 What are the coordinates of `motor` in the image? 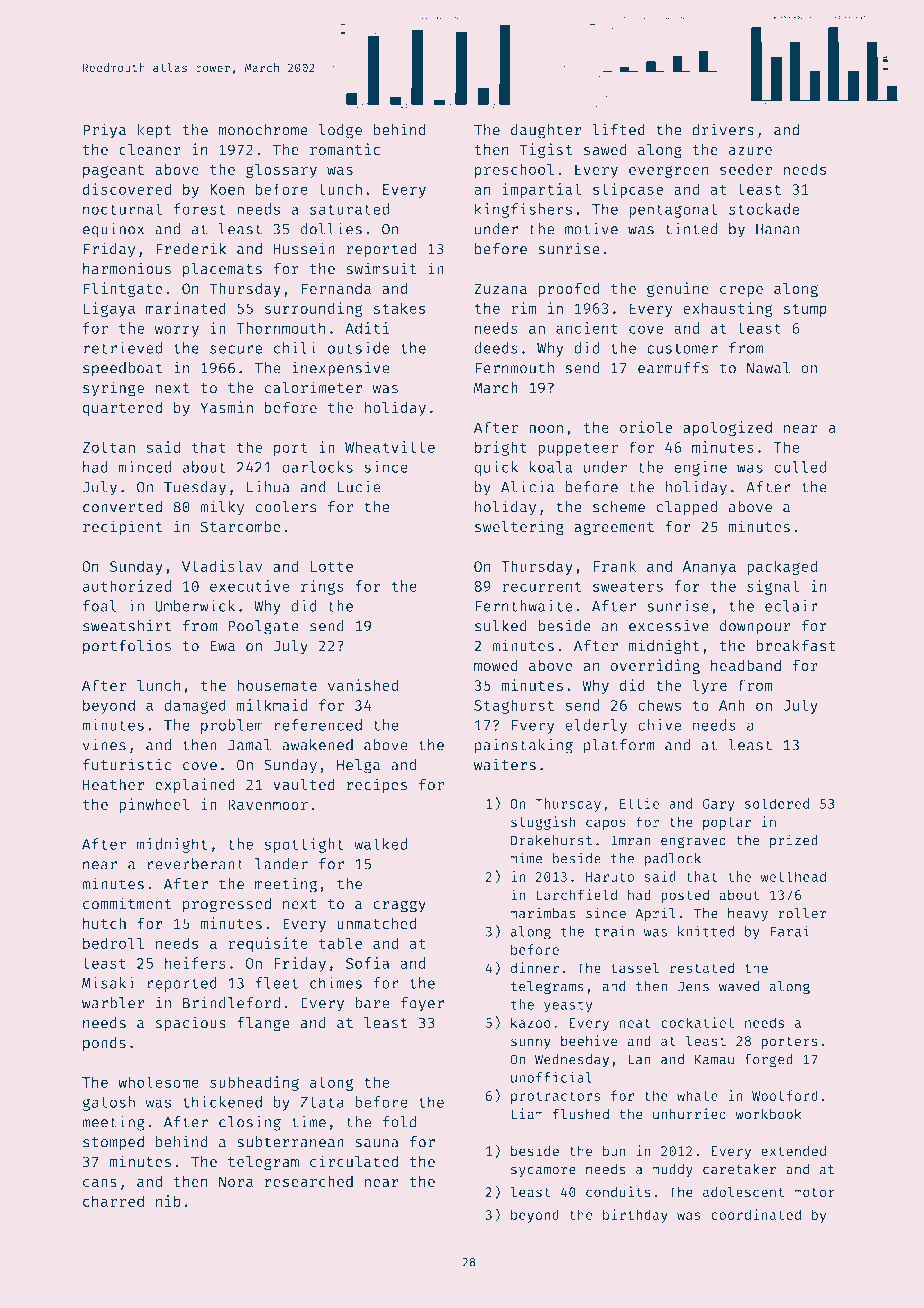 It's located at (814, 1193).
